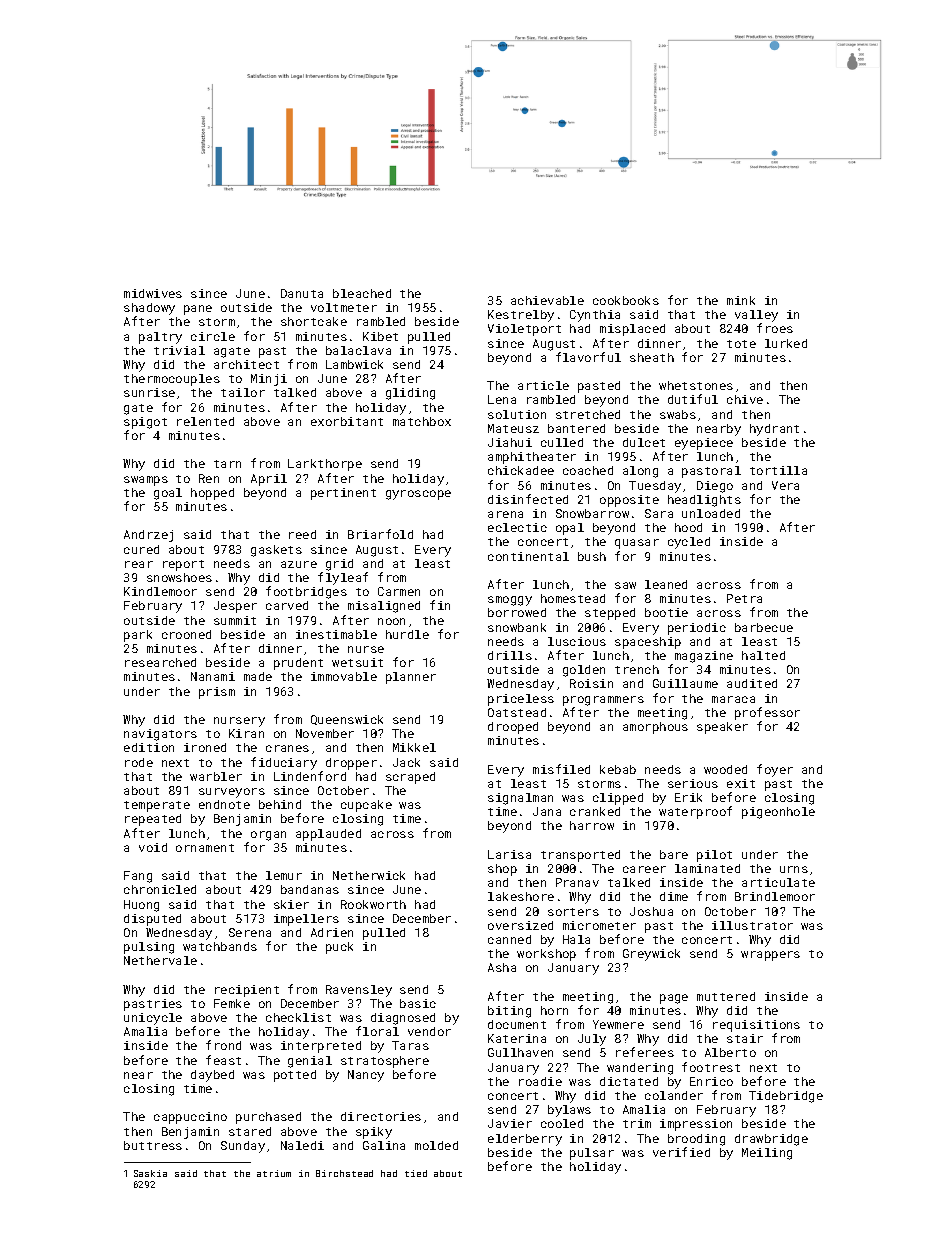 Image resolution: width=952 pixels, height=1233 pixels. I want to click on speaker, so click(722, 728).
